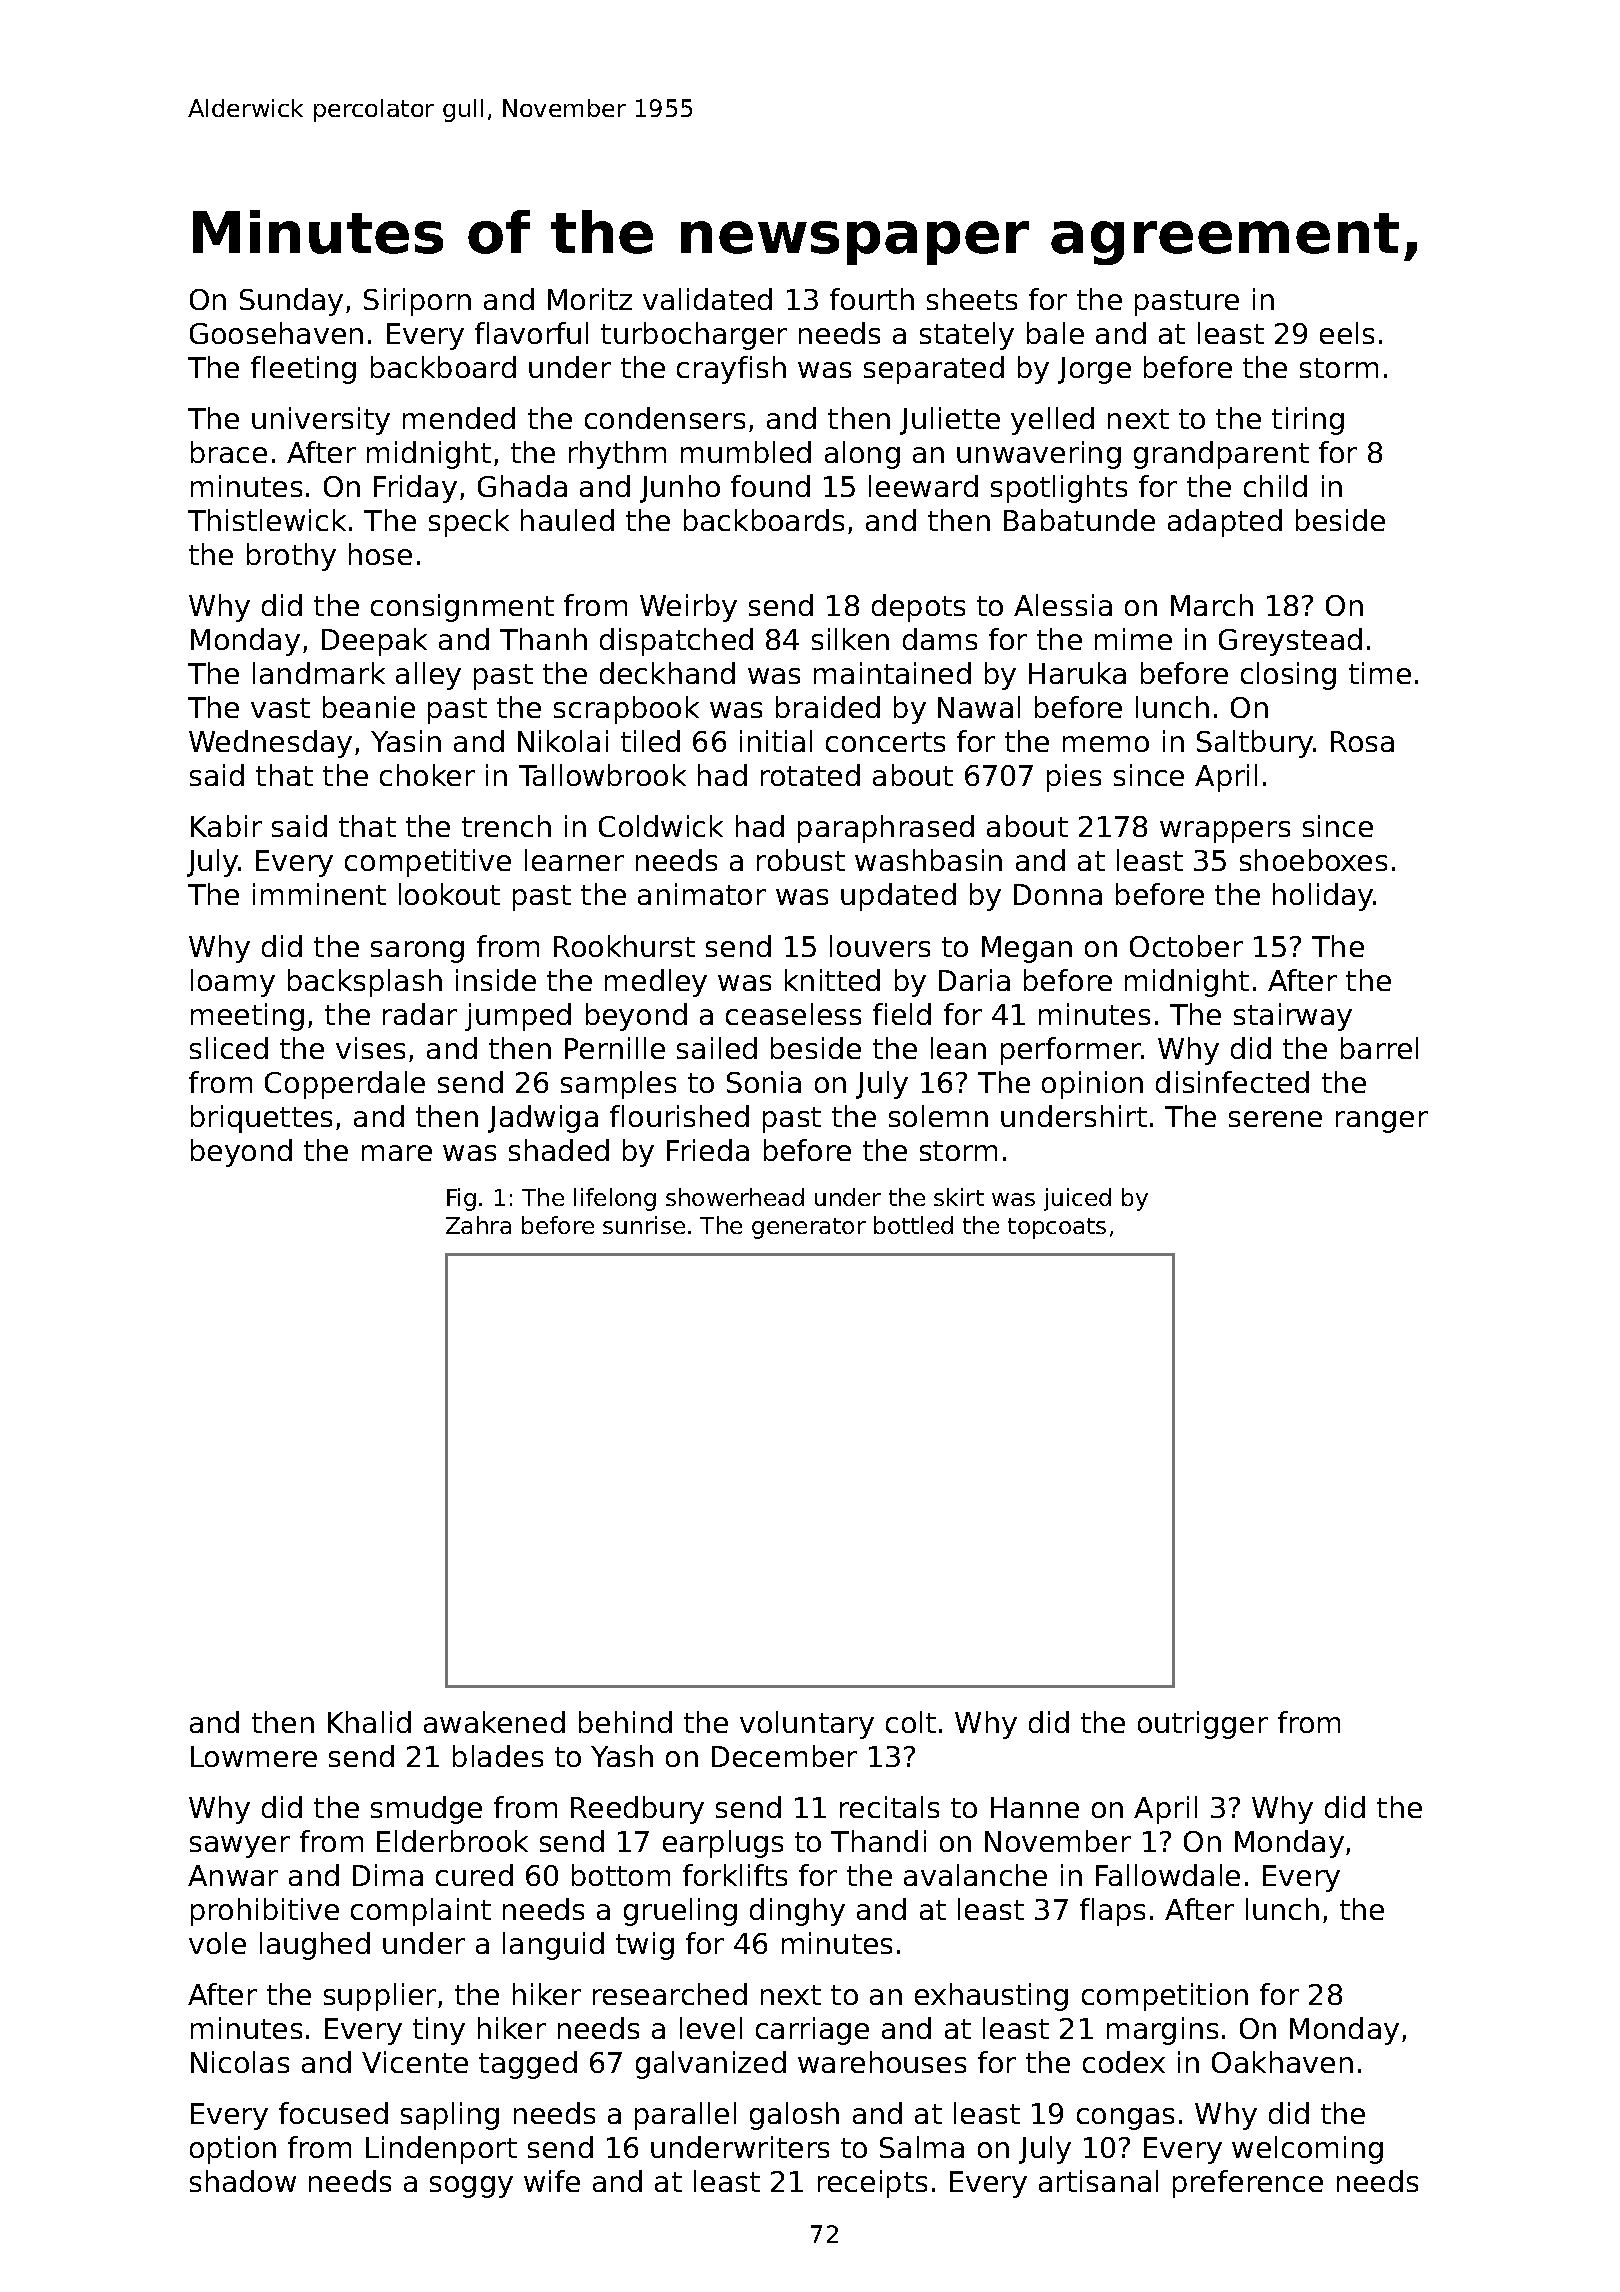 This screenshot has width=1620, height=2292. I want to click on consignment, so click(462, 608).
